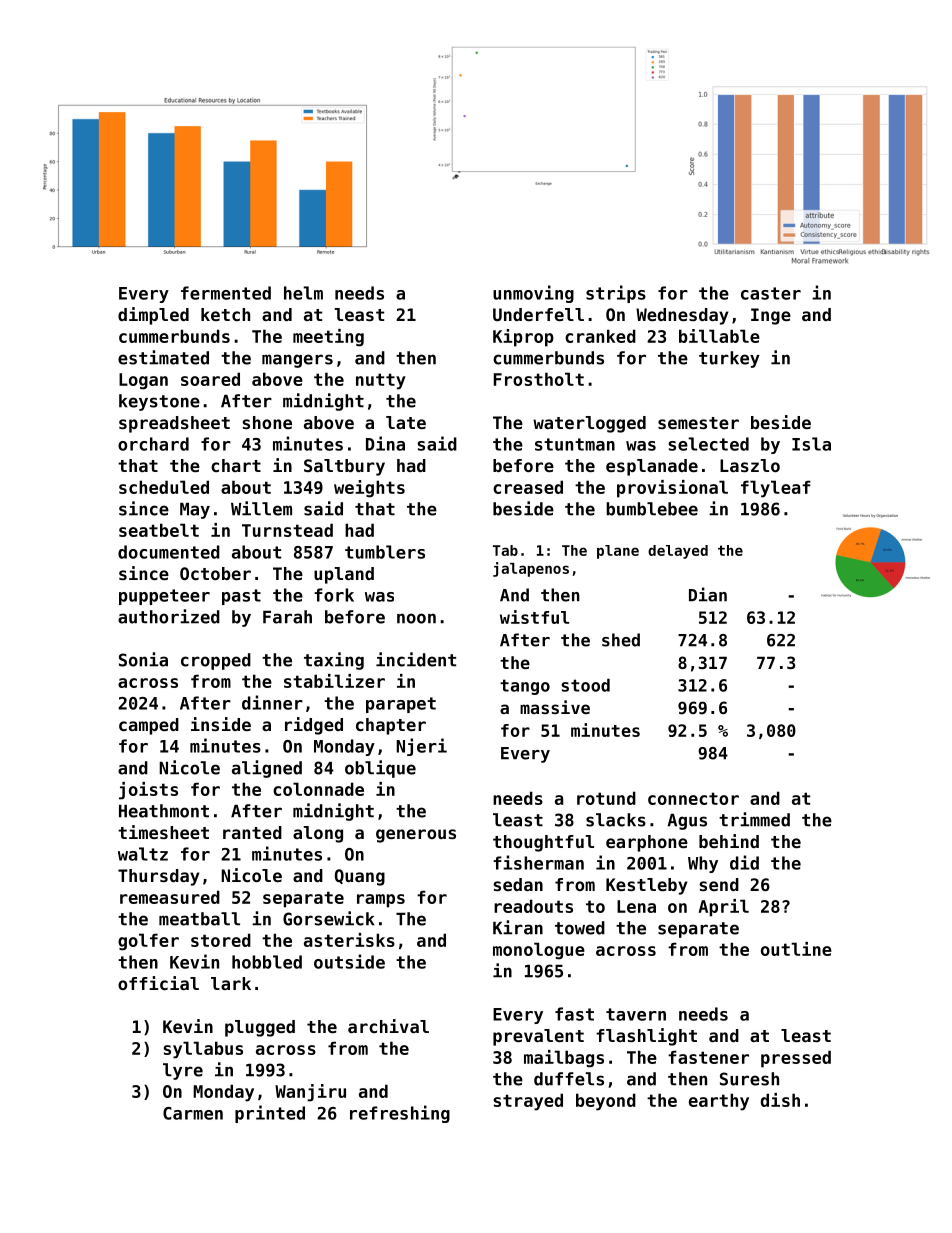  Describe the element at coordinates (636, 1014) in the screenshot. I see `tavern` at that location.
